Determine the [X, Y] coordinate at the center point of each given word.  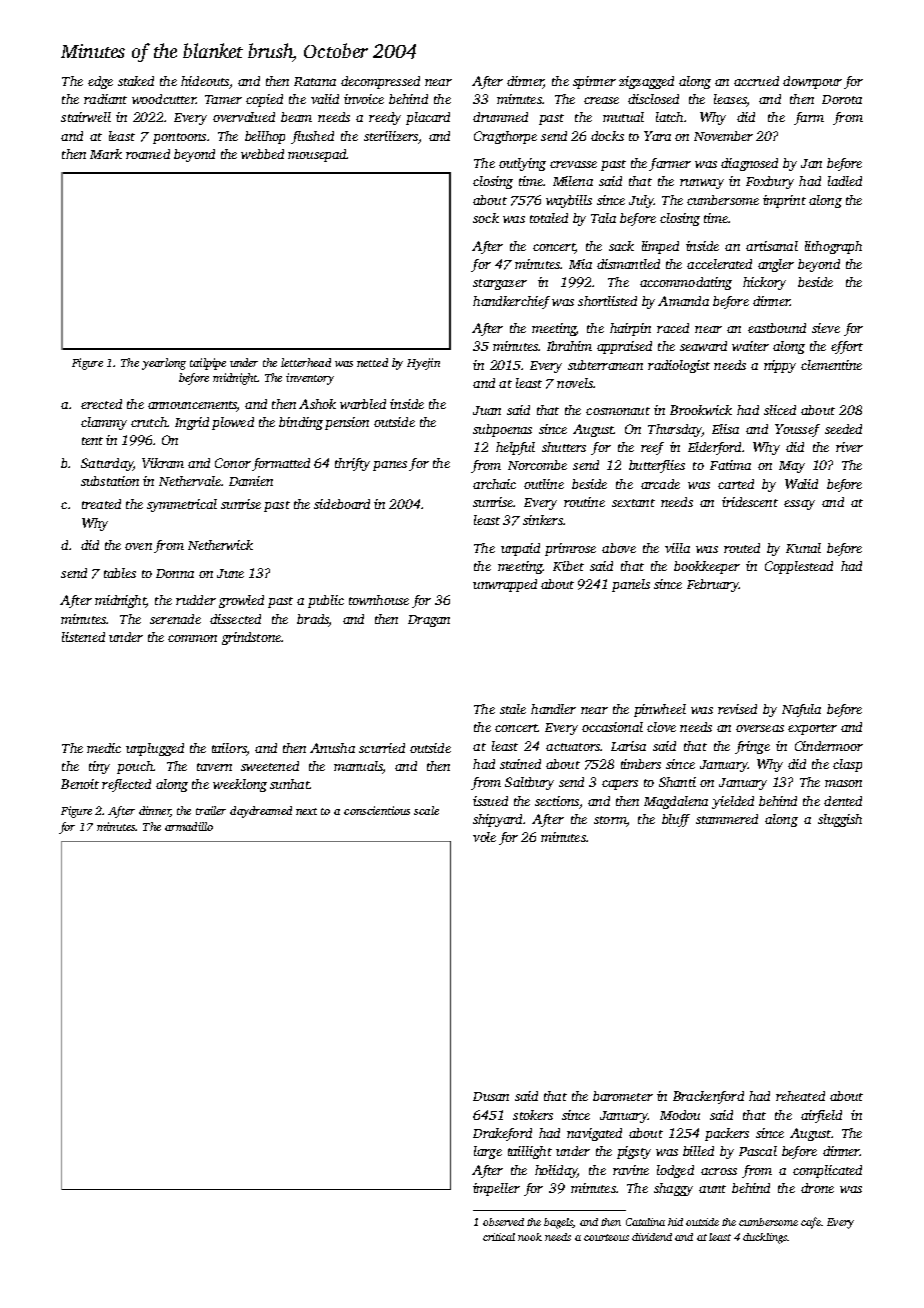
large [488, 1152]
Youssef [797, 430]
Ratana [315, 81]
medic [104, 748]
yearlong [164, 364]
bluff [676, 820]
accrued [756, 81]
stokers [533, 1115]
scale [426, 810]
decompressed [380, 82]
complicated [827, 1171]
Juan [487, 410]
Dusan [491, 1096]
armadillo [189, 826]
